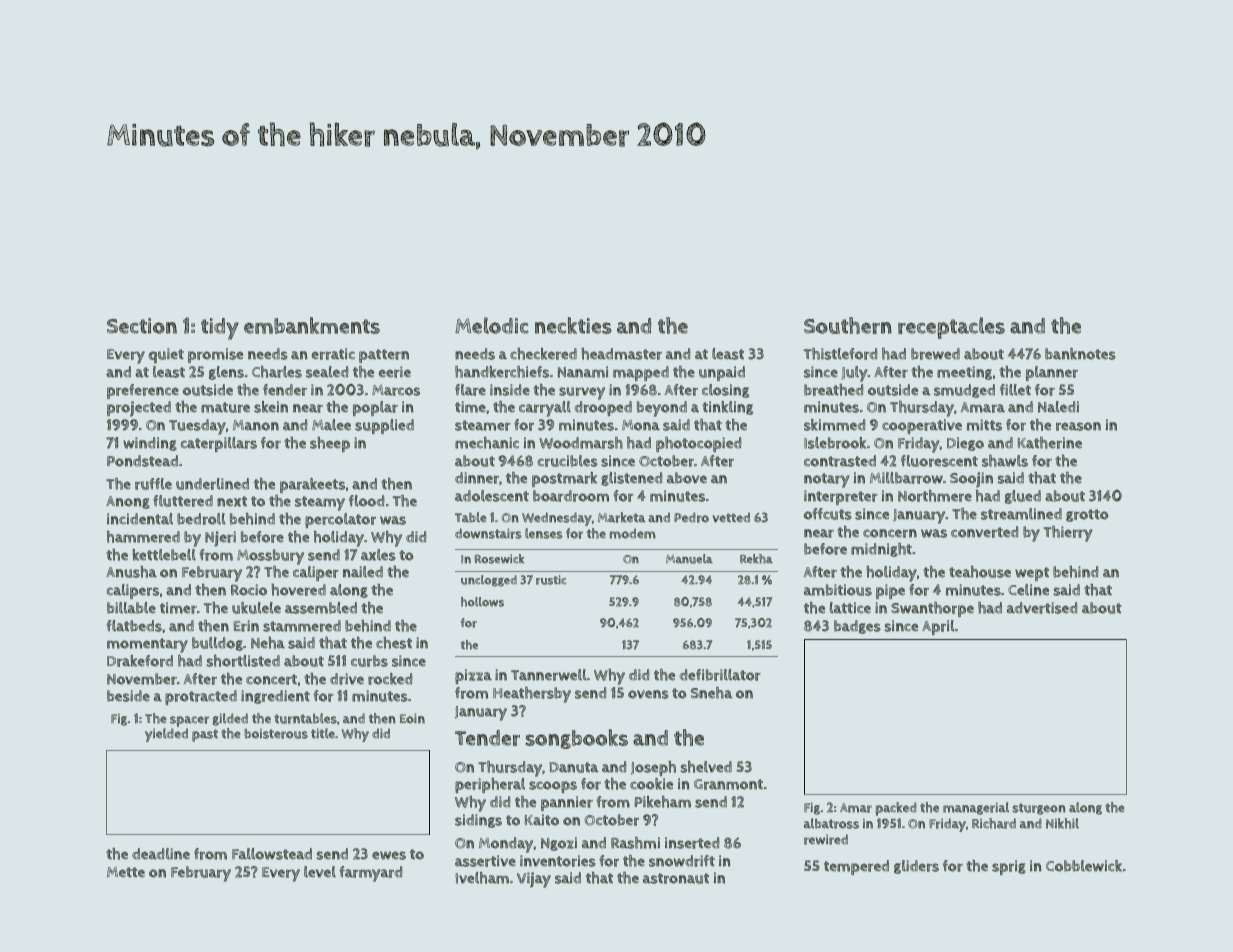 The image size is (1233, 952). I want to click on receptacles, so click(951, 328).
